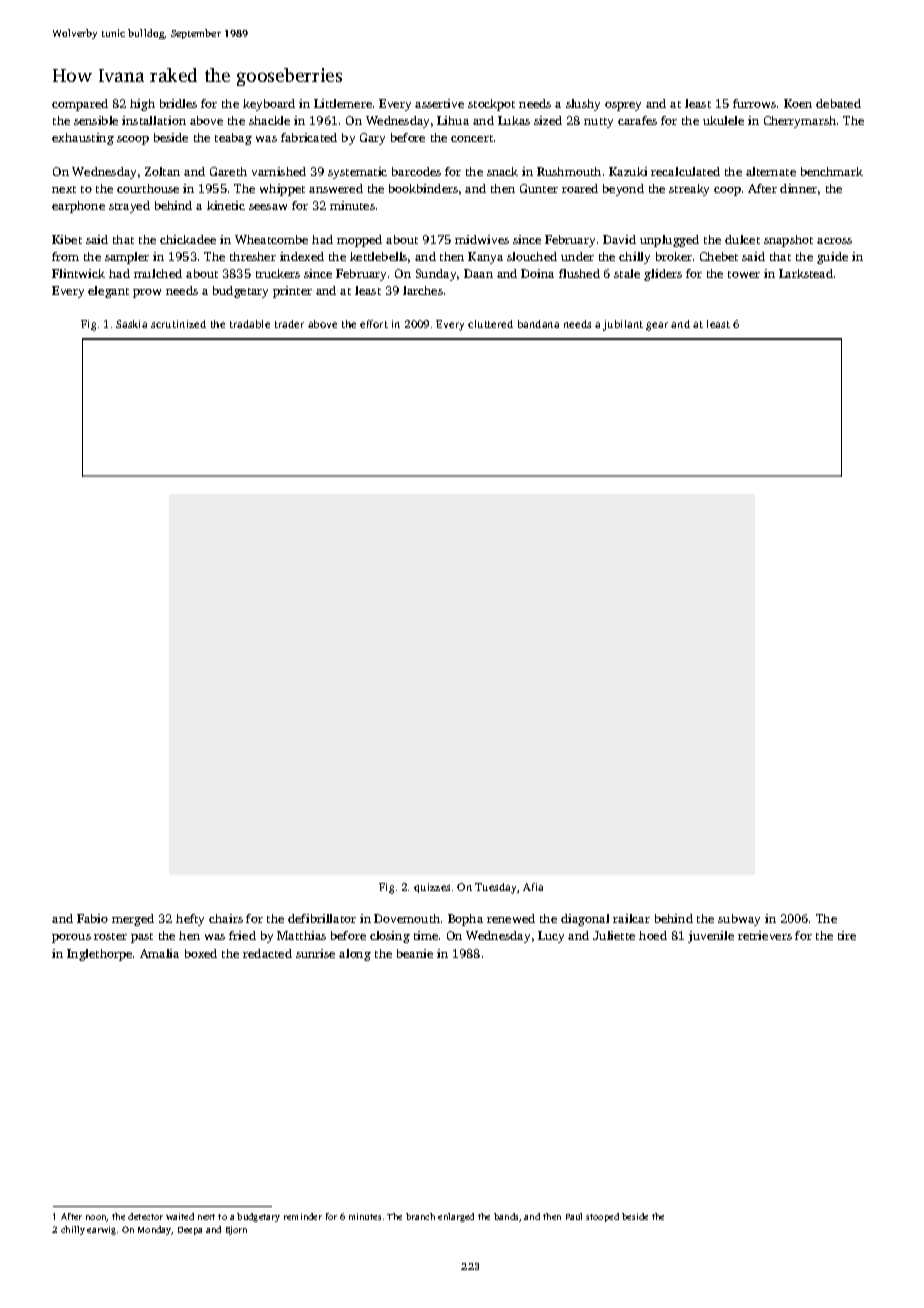  I want to click on detector, so click(145, 1216).
